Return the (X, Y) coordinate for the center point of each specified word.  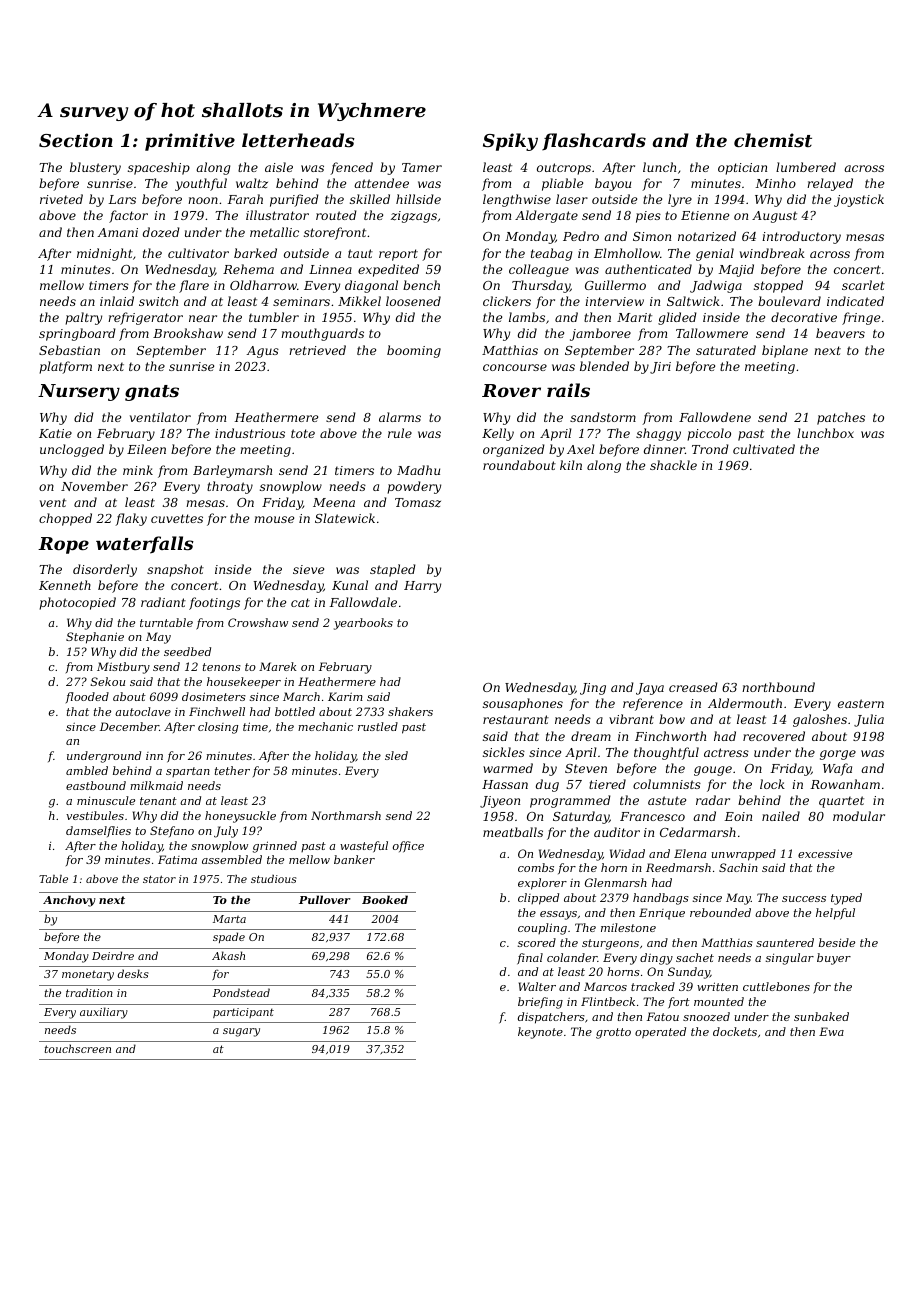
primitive (190, 142)
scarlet (863, 285)
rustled (378, 726)
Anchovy (69, 901)
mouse (274, 519)
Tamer (422, 167)
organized (514, 450)
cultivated (764, 449)
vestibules (95, 815)
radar (713, 800)
